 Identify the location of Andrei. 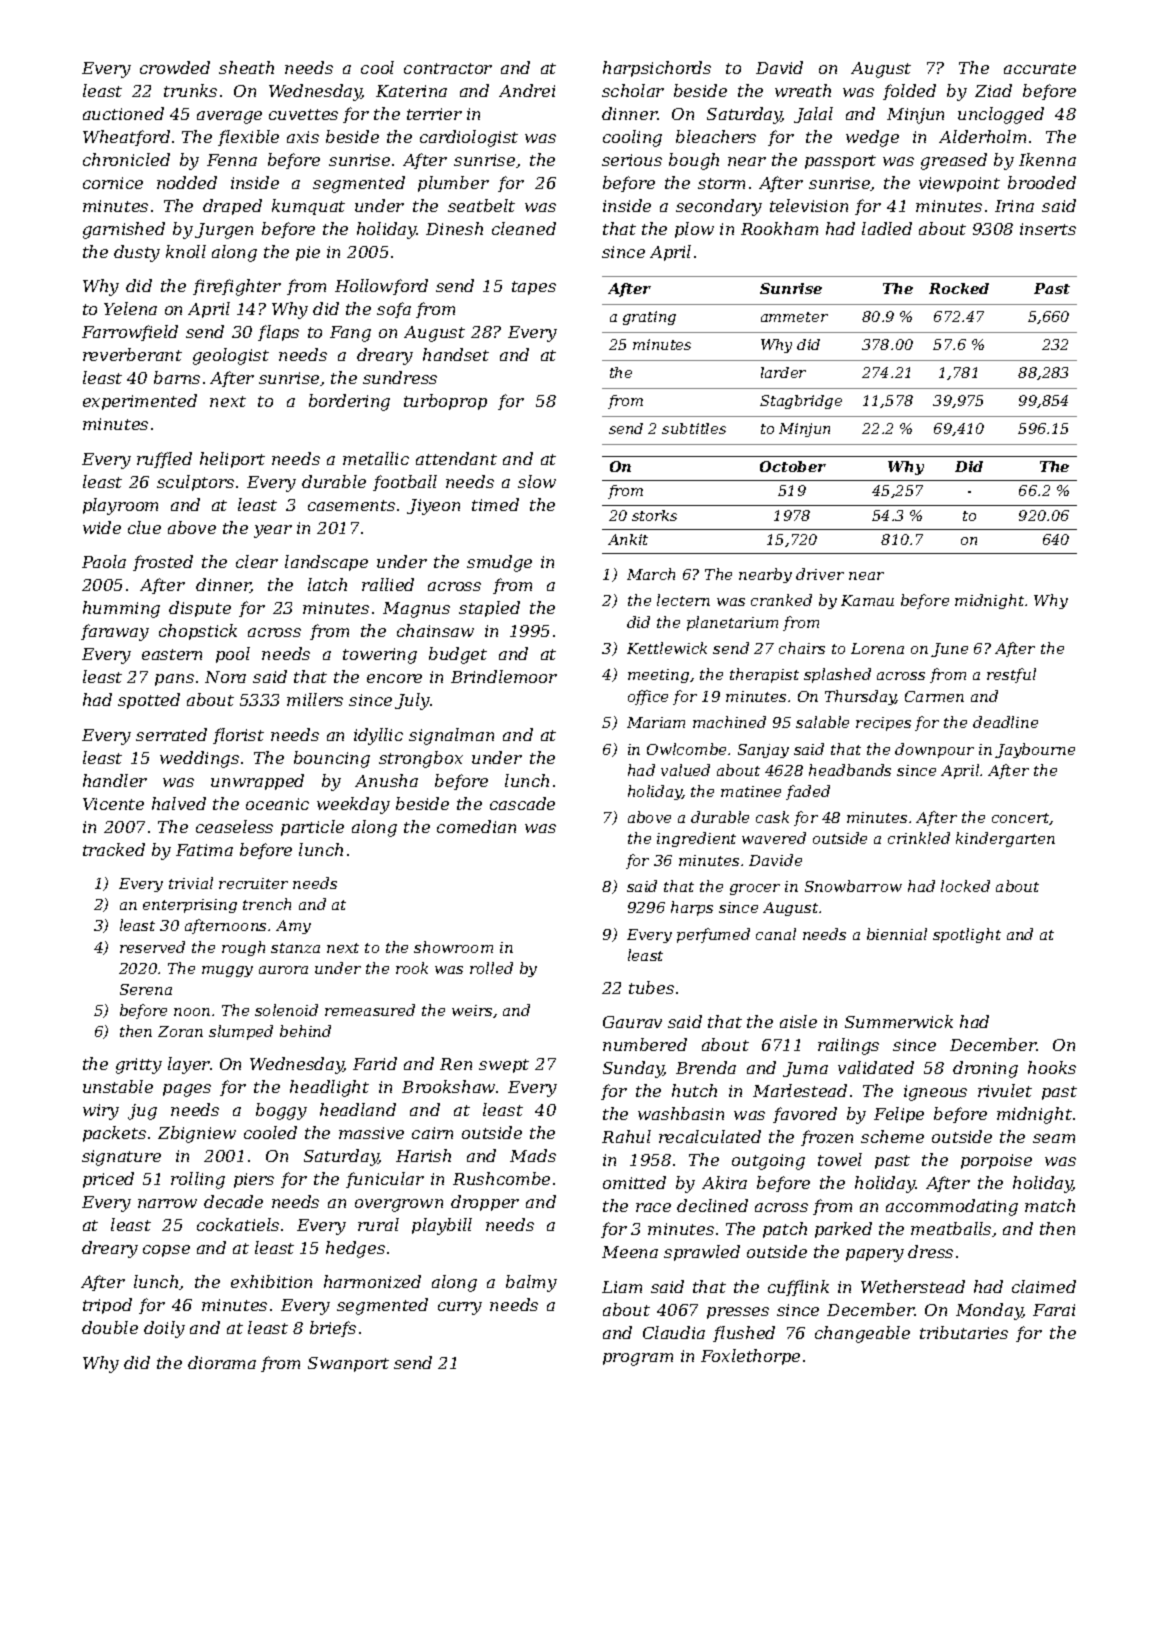
(527, 90).
